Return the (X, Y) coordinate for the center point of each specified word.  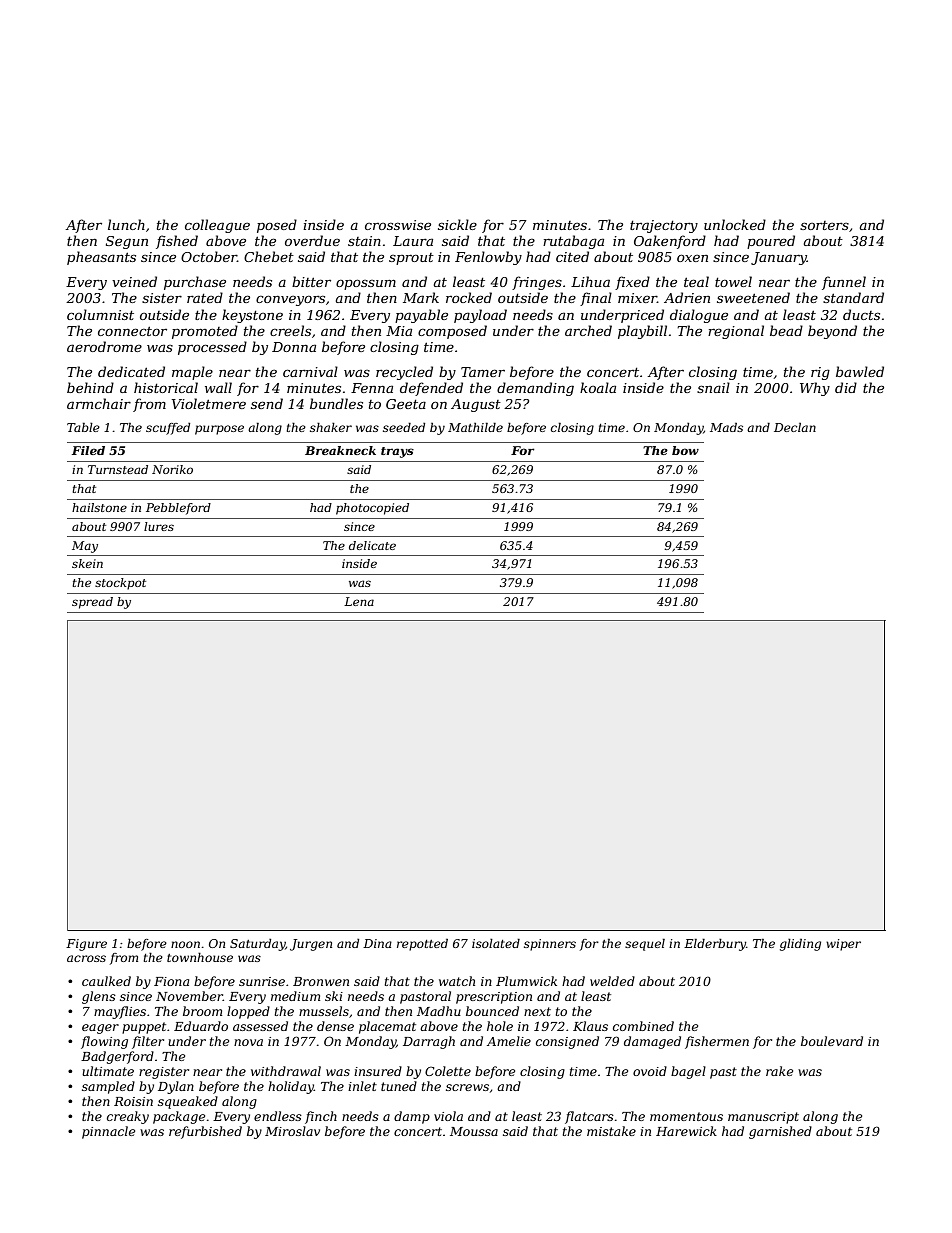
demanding (535, 389)
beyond (832, 332)
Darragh (429, 1042)
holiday (291, 1087)
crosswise (398, 225)
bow (685, 450)
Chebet (269, 256)
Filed (88, 450)
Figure (86, 945)
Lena (359, 601)
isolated (496, 943)
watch (457, 981)
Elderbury (715, 945)
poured (771, 242)
